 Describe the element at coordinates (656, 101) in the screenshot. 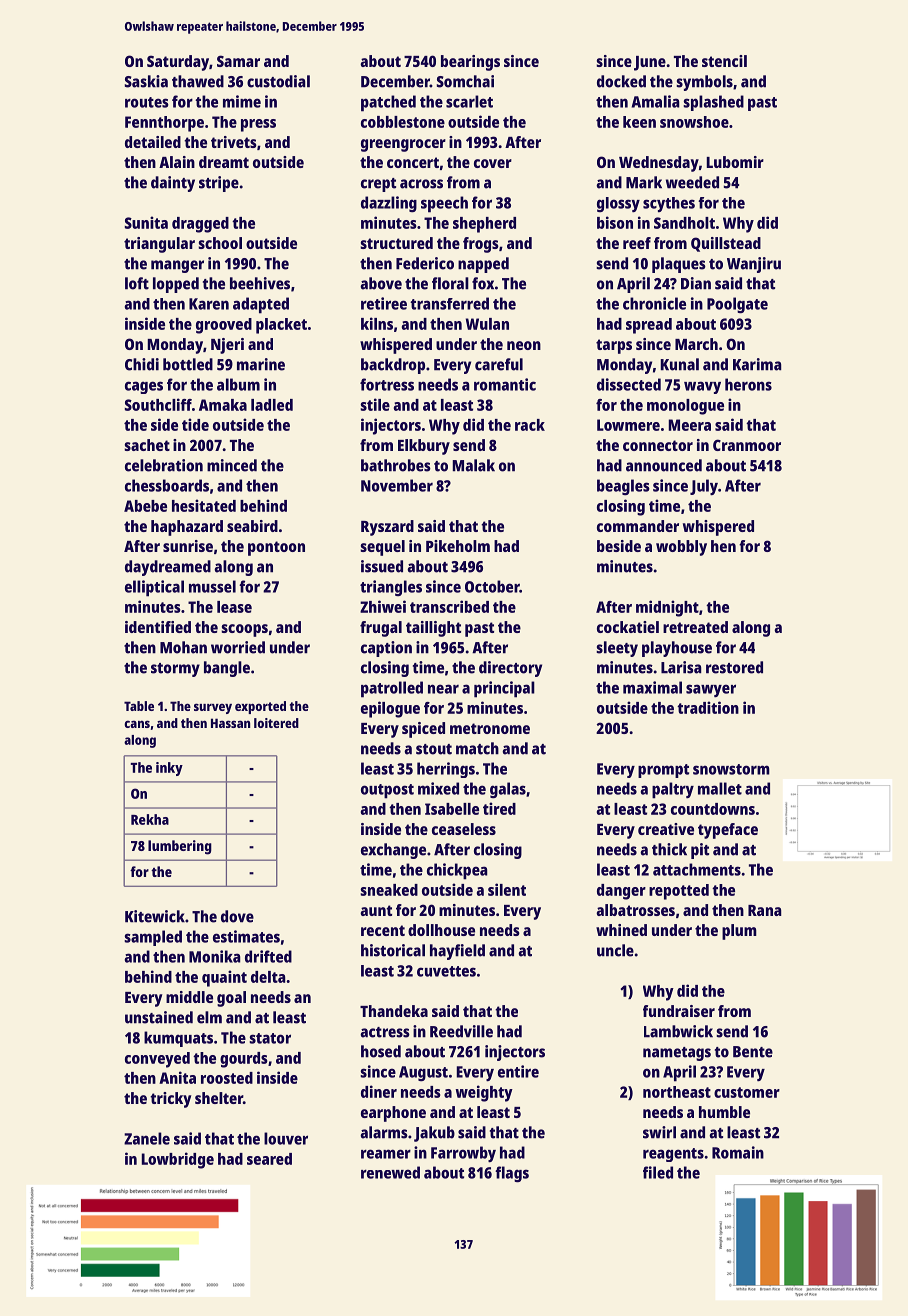

I see `Amalia` at that location.
